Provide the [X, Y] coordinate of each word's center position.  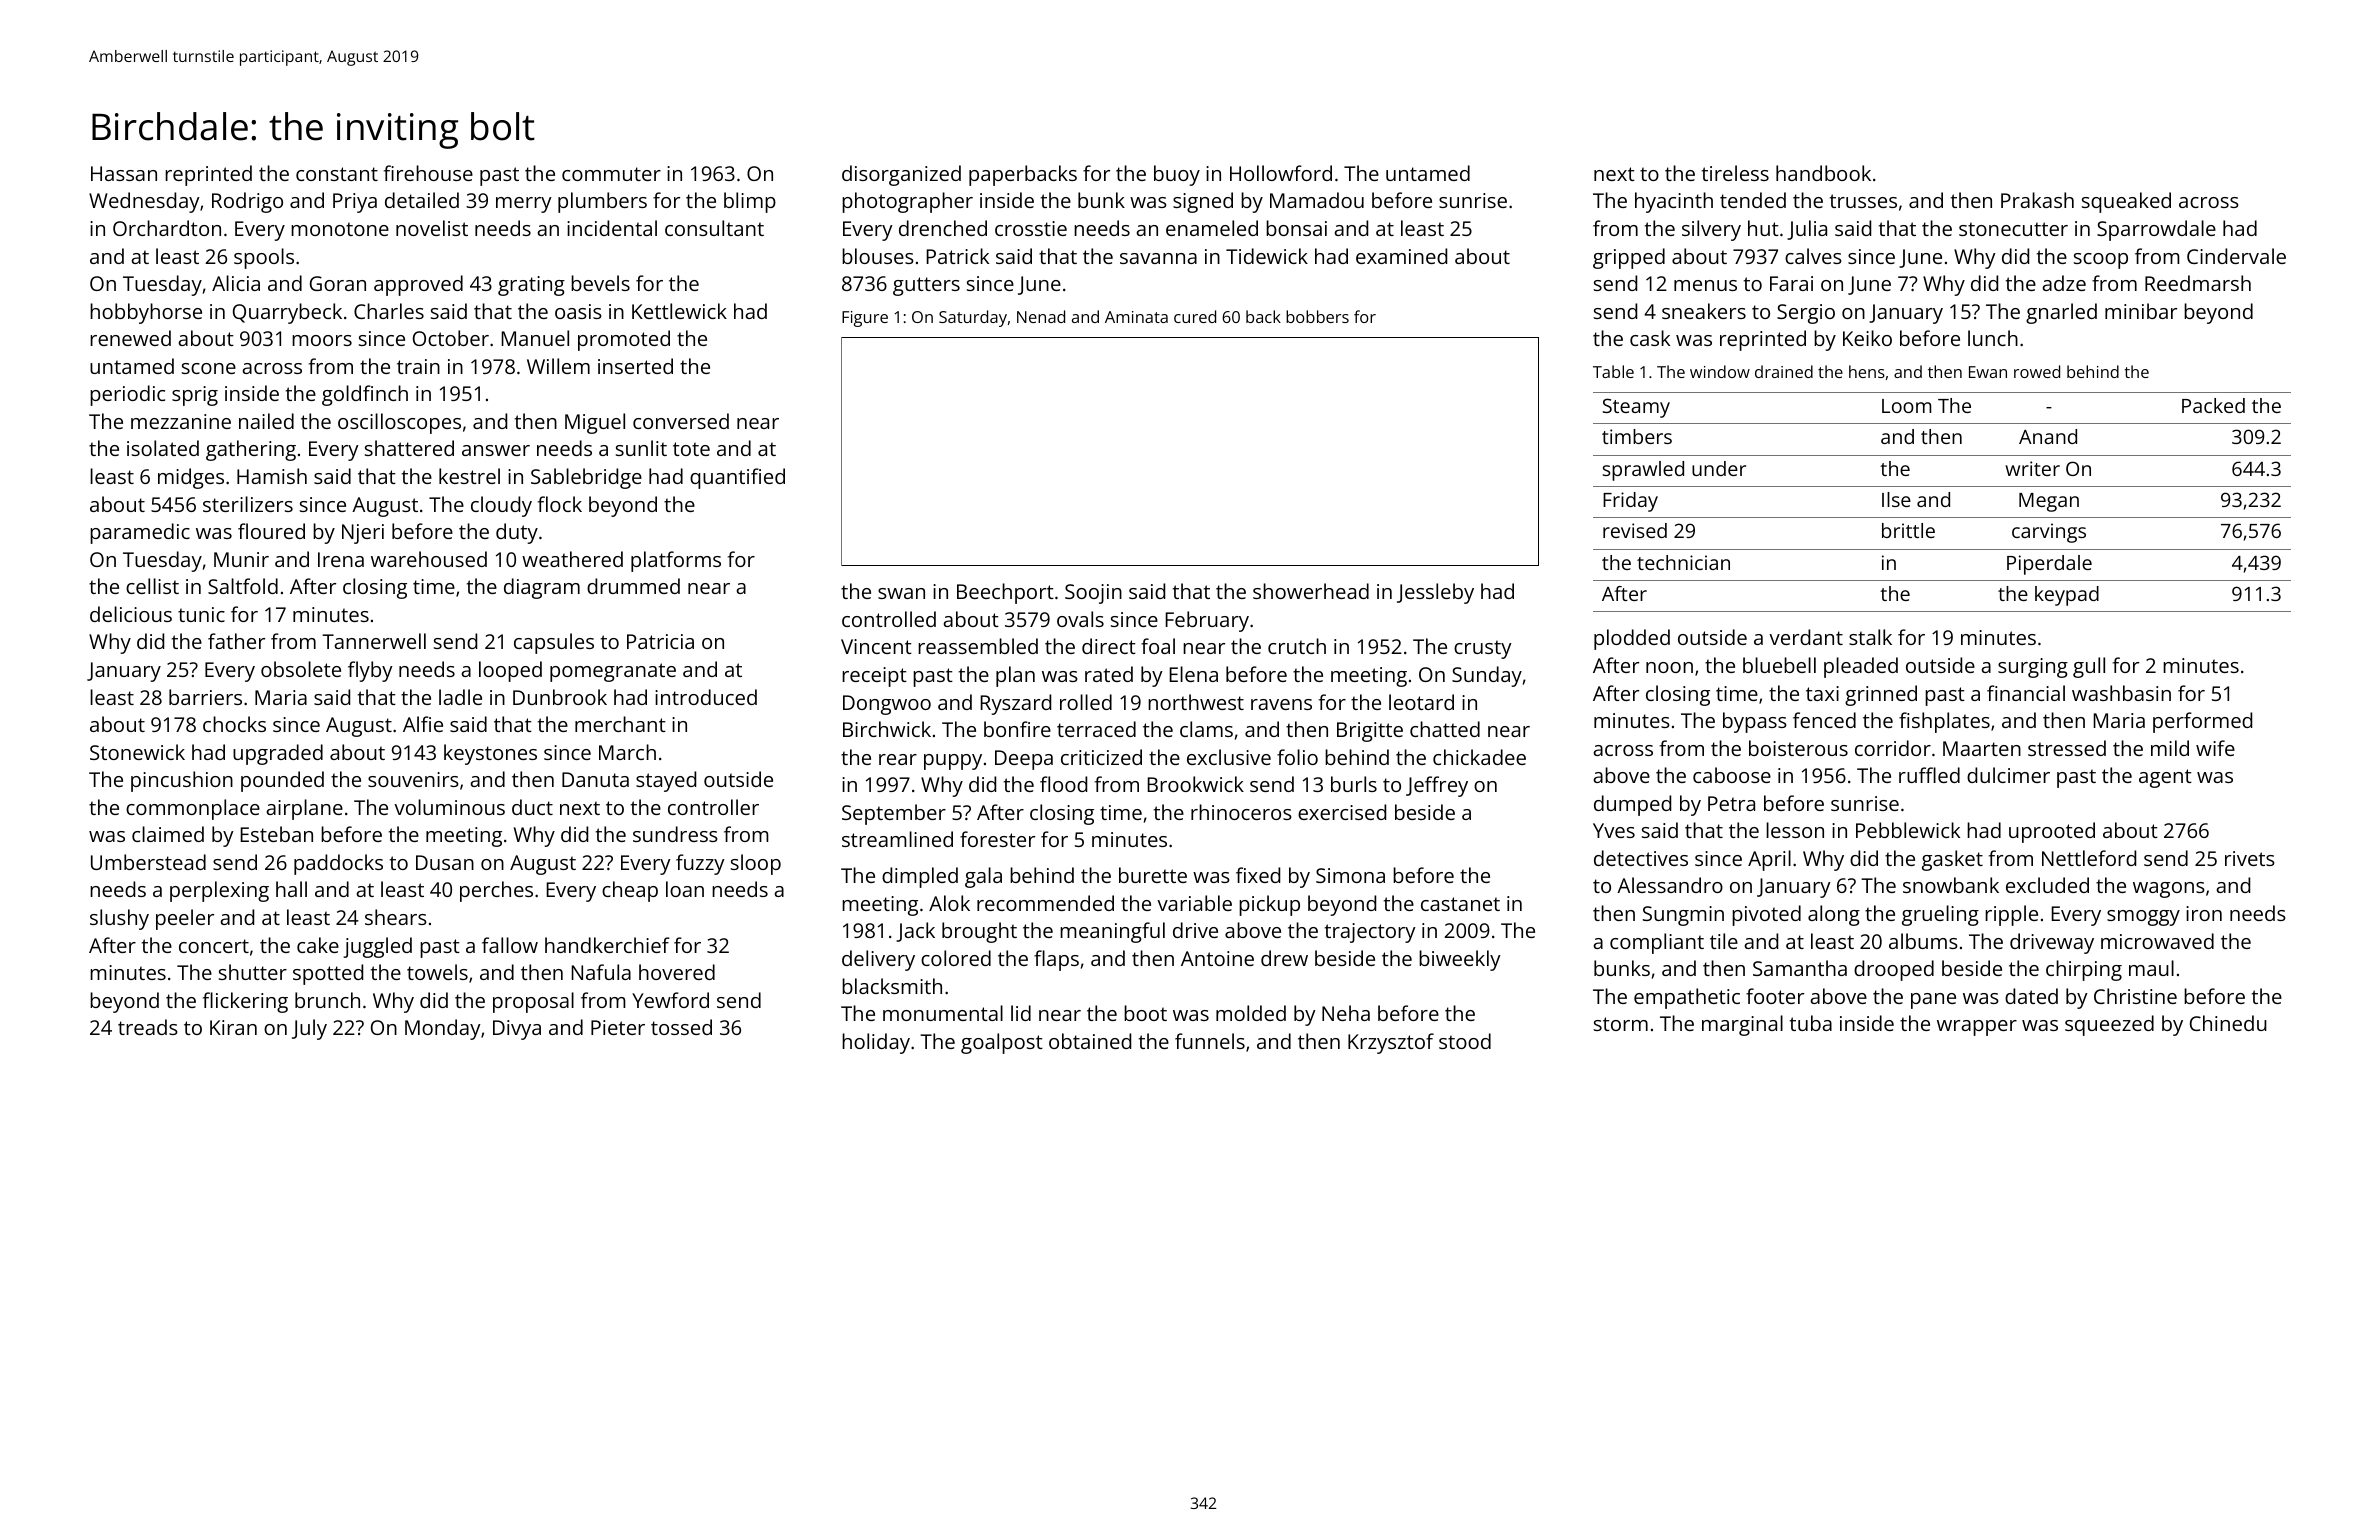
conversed [681, 421]
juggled [377, 947]
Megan [2049, 502]
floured [271, 531]
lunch [1993, 338]
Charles [389, 311]
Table [1613, 371]
